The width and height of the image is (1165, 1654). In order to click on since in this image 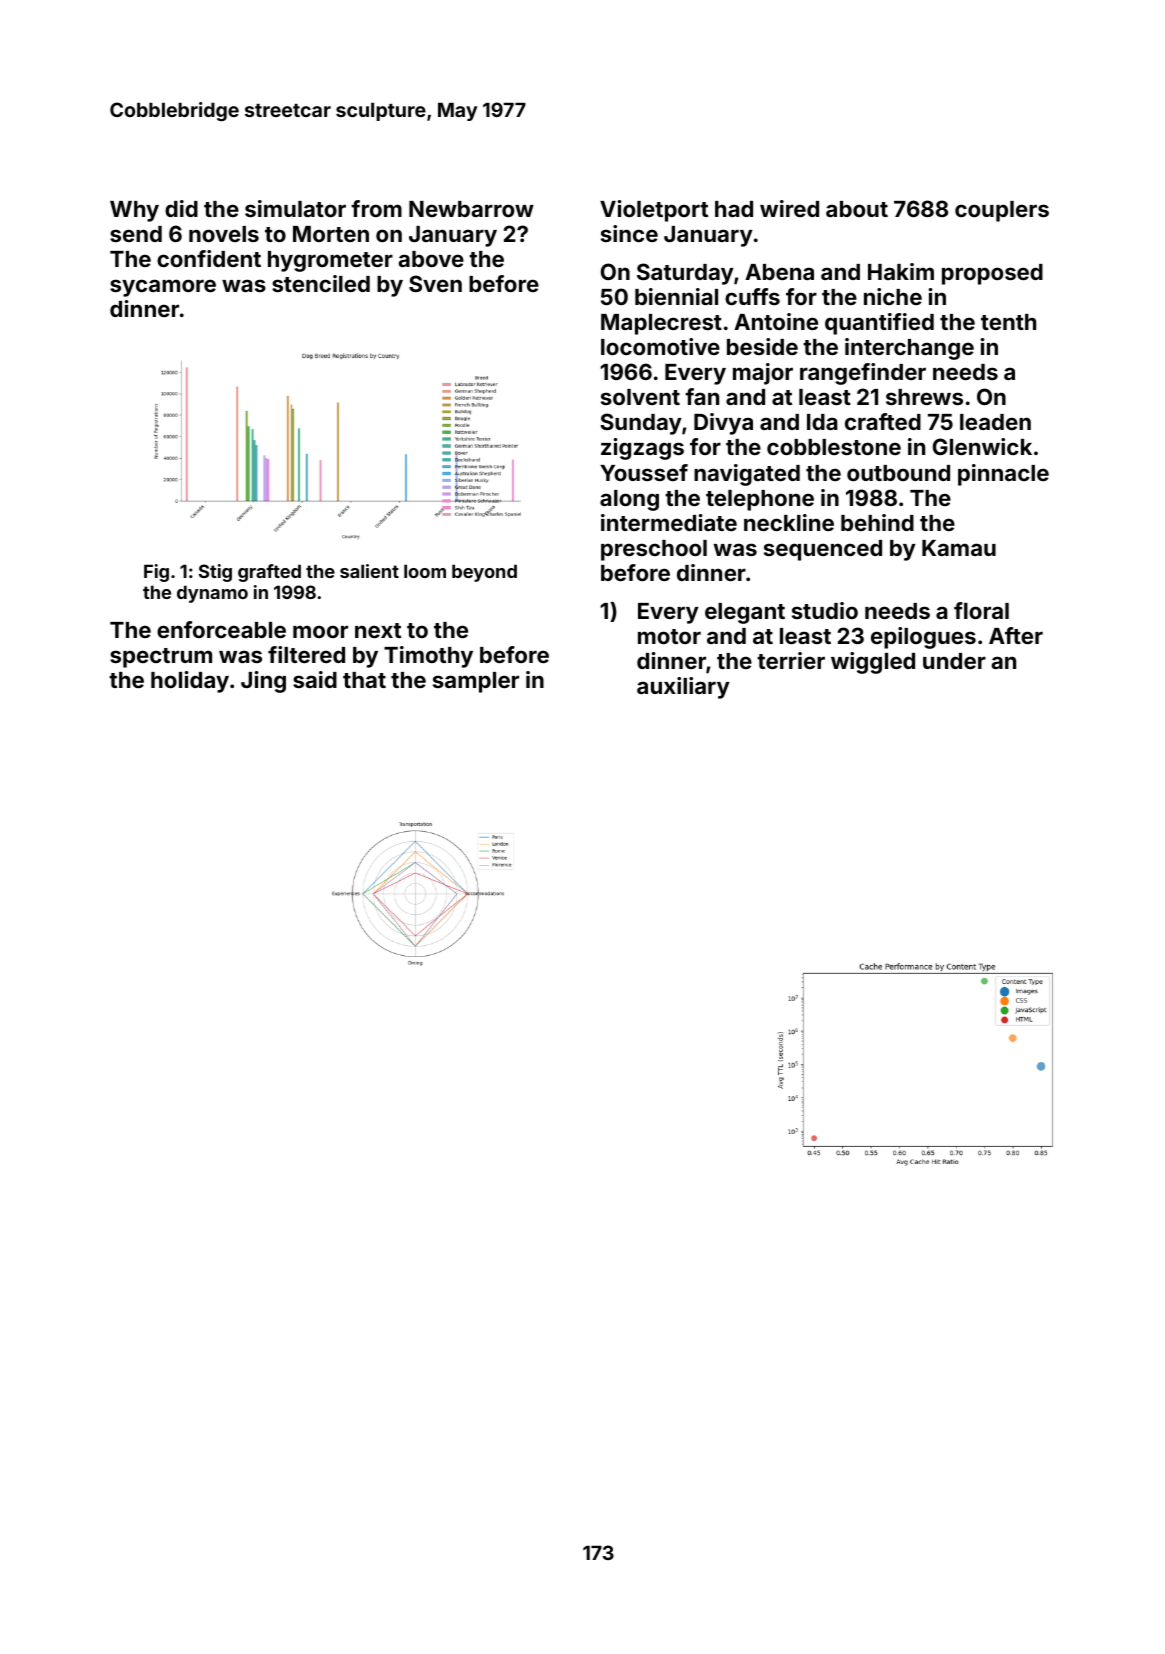, I will do `click(629, 233)`.
